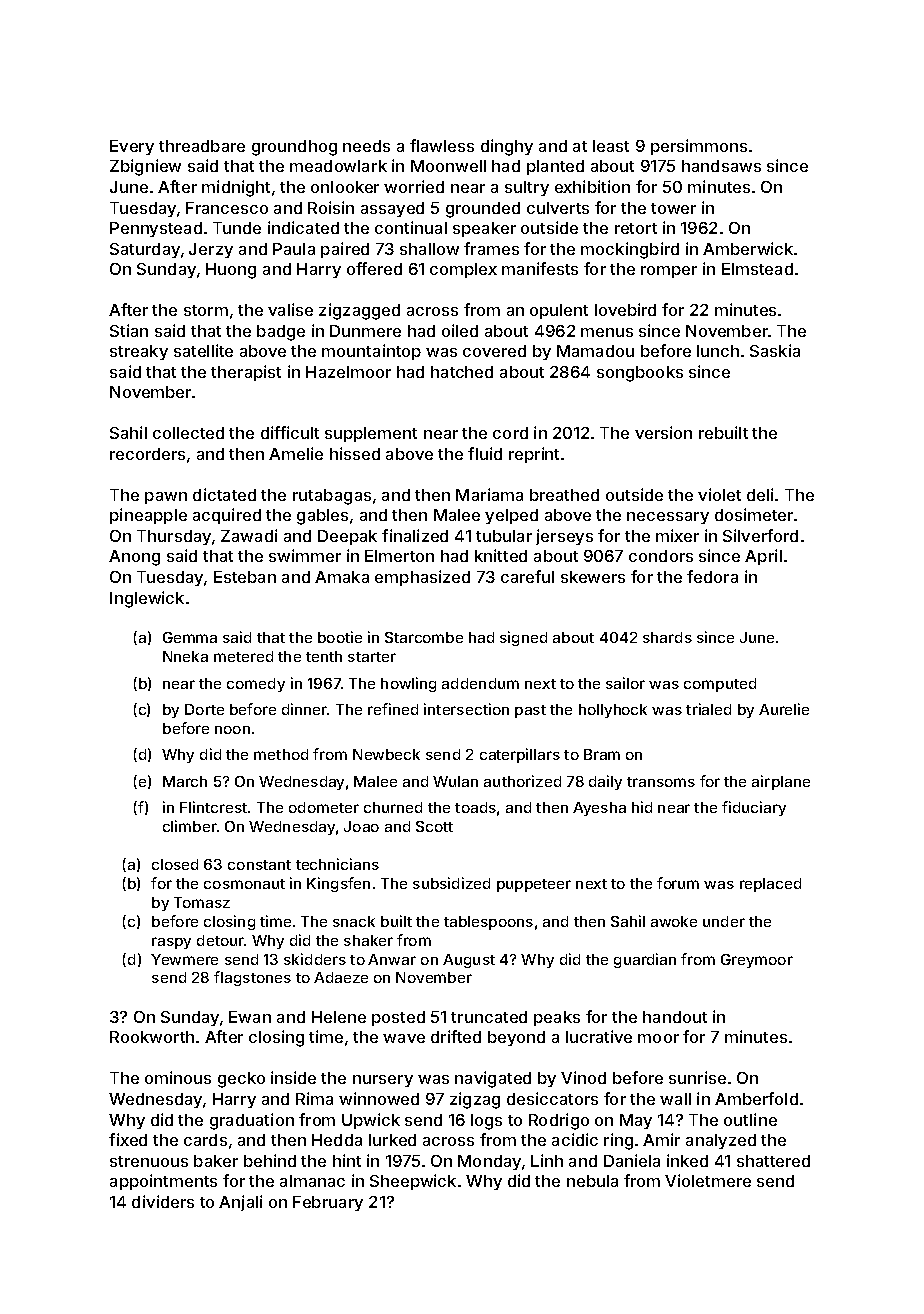 This screenshot has width=924, height=1314. What do you see at coordinates (156, 229) in the screenshot?
I see `Pennystead` at bounding box center [156, 229].
